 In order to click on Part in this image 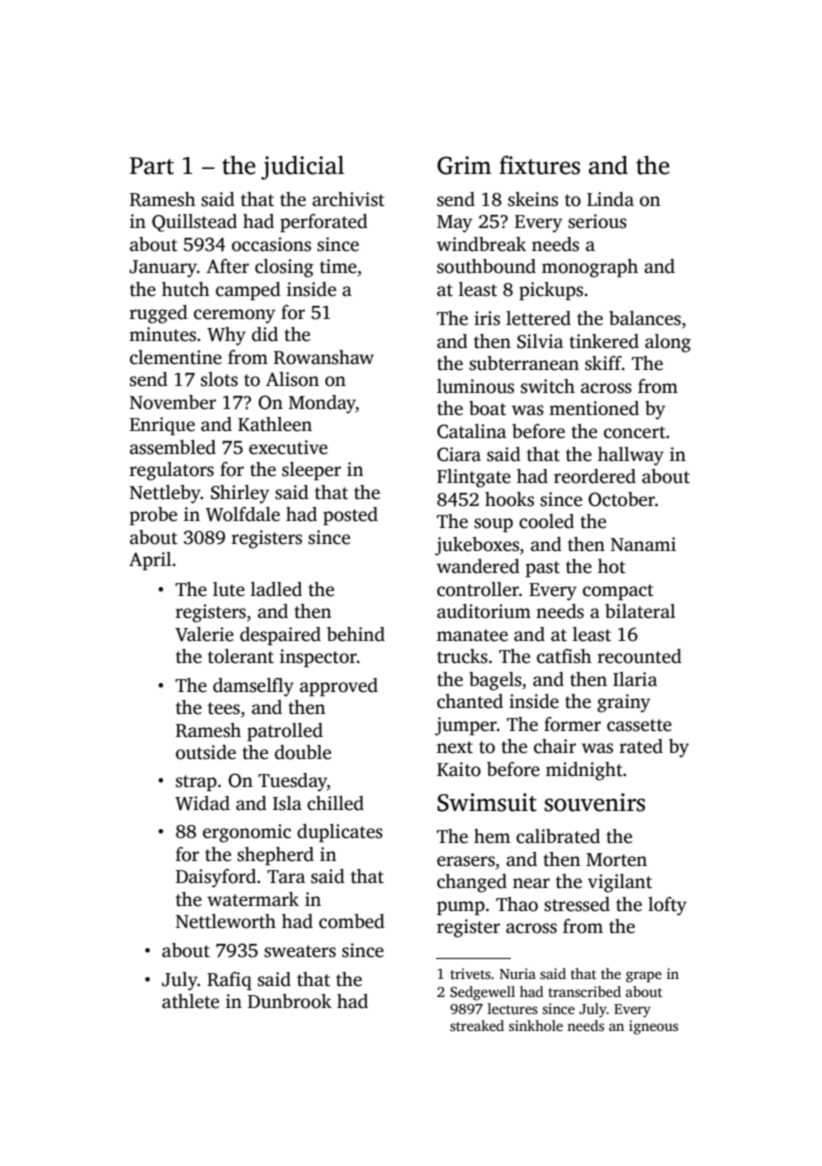, I will do `click(152, 166)`.
